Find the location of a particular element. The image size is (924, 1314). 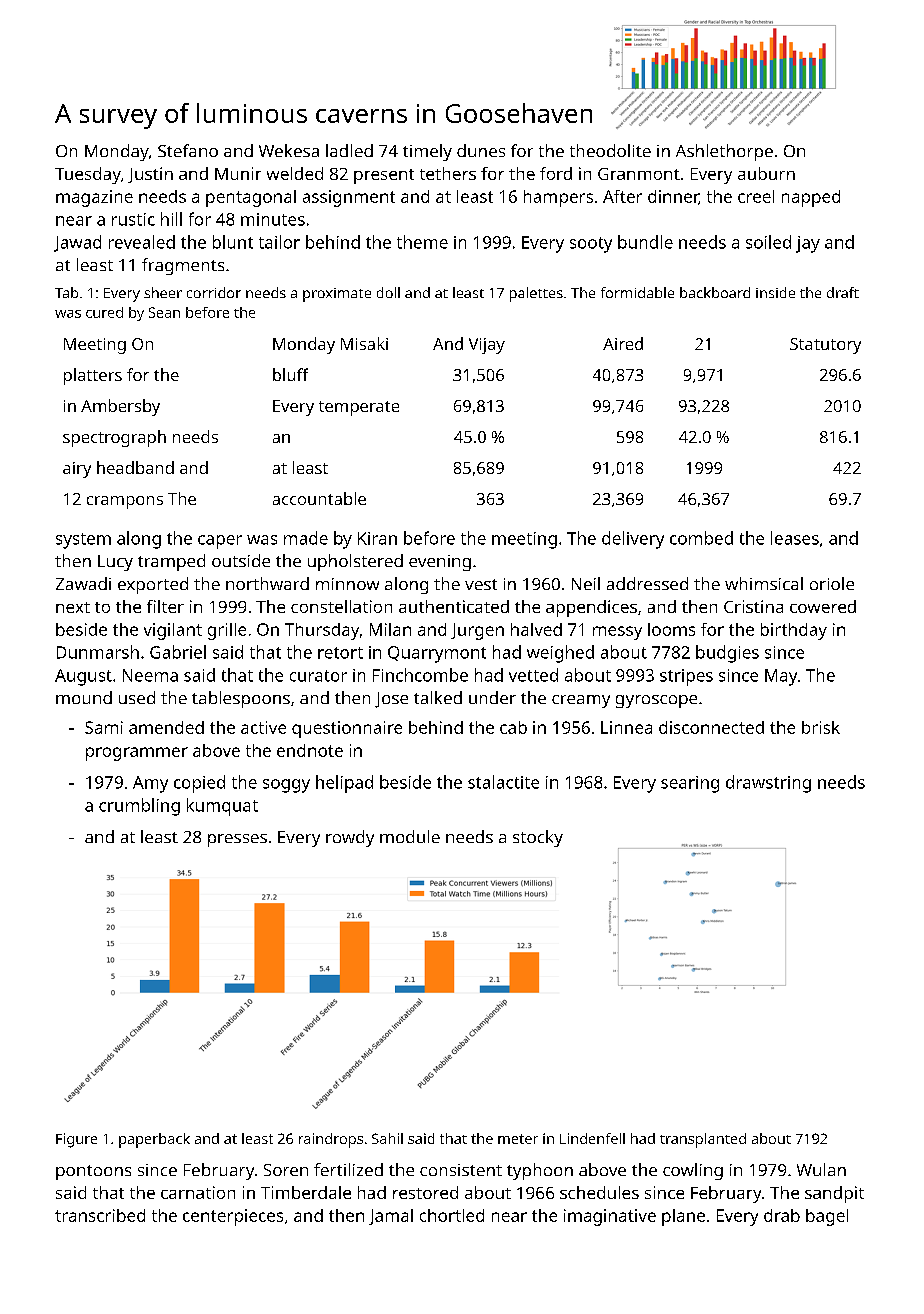

presses is located at coordinates (237, 840).
